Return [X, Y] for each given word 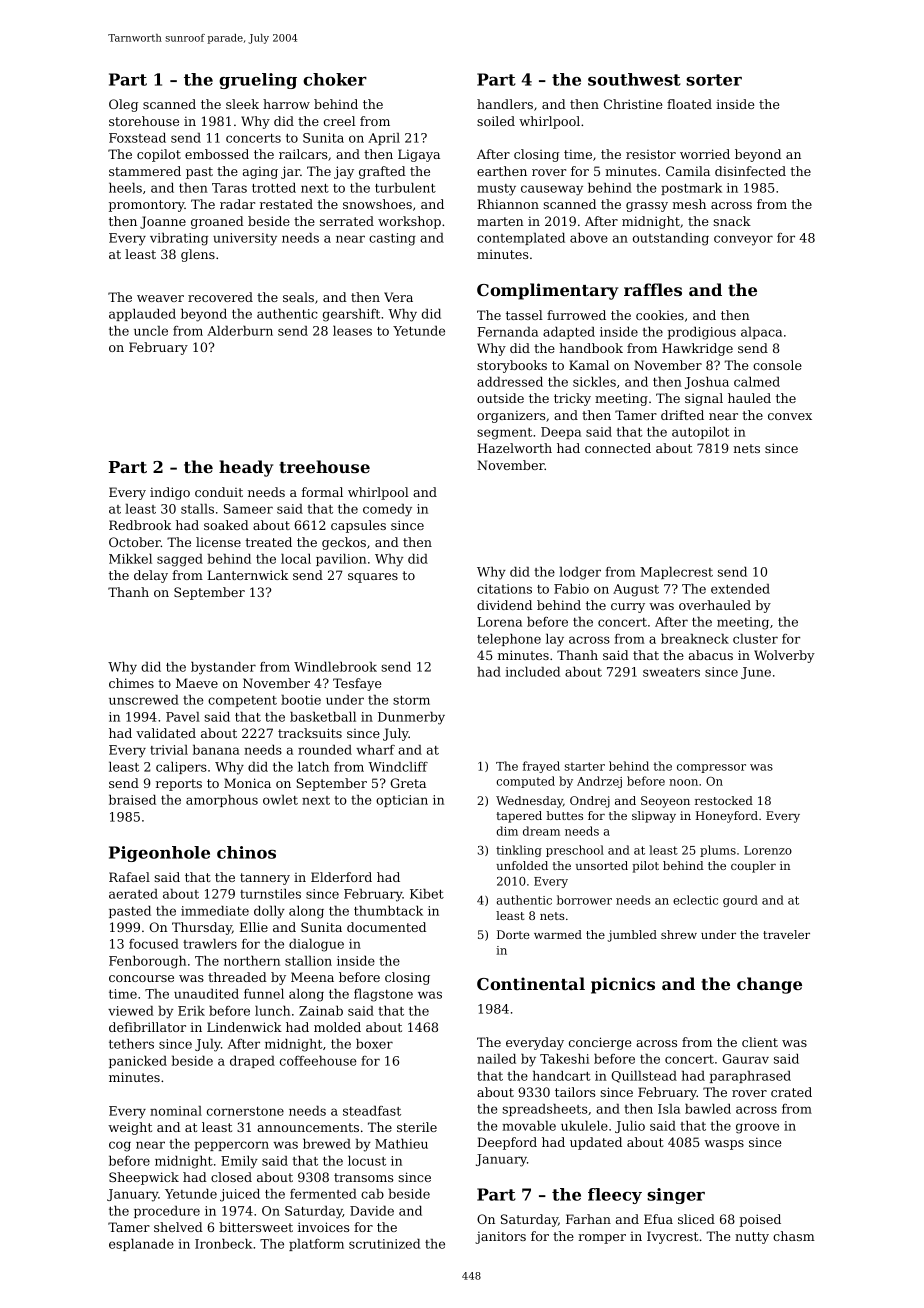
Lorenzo [768, 850]
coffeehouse [318, 1061]
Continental [531, 983]
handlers [505, 104]
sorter [714, 80]
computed [525, 782]
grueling [258, 81]
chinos [246, 852]
